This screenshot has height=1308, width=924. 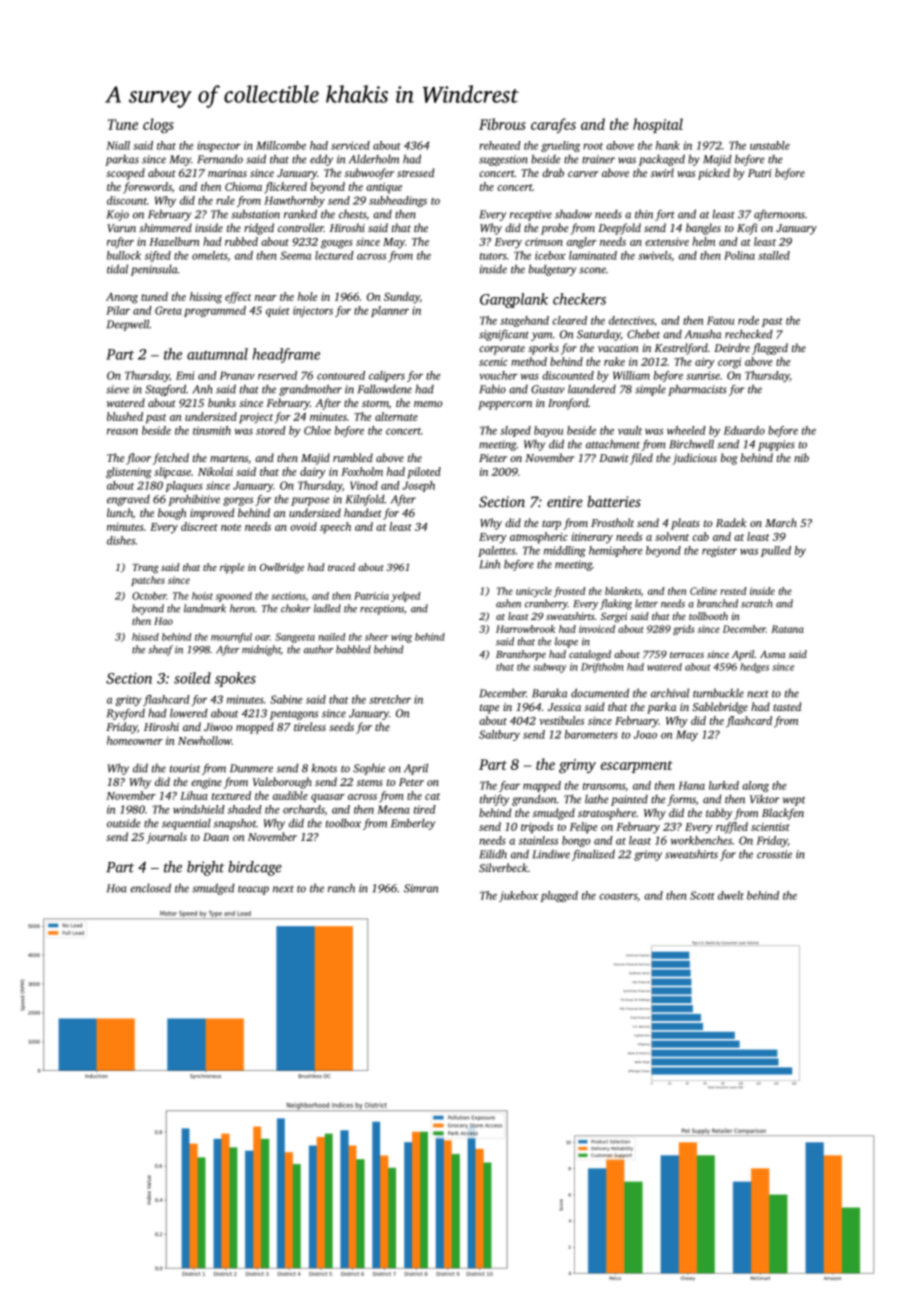 I want to click on Millcombe, so click(x=281, y=145).
